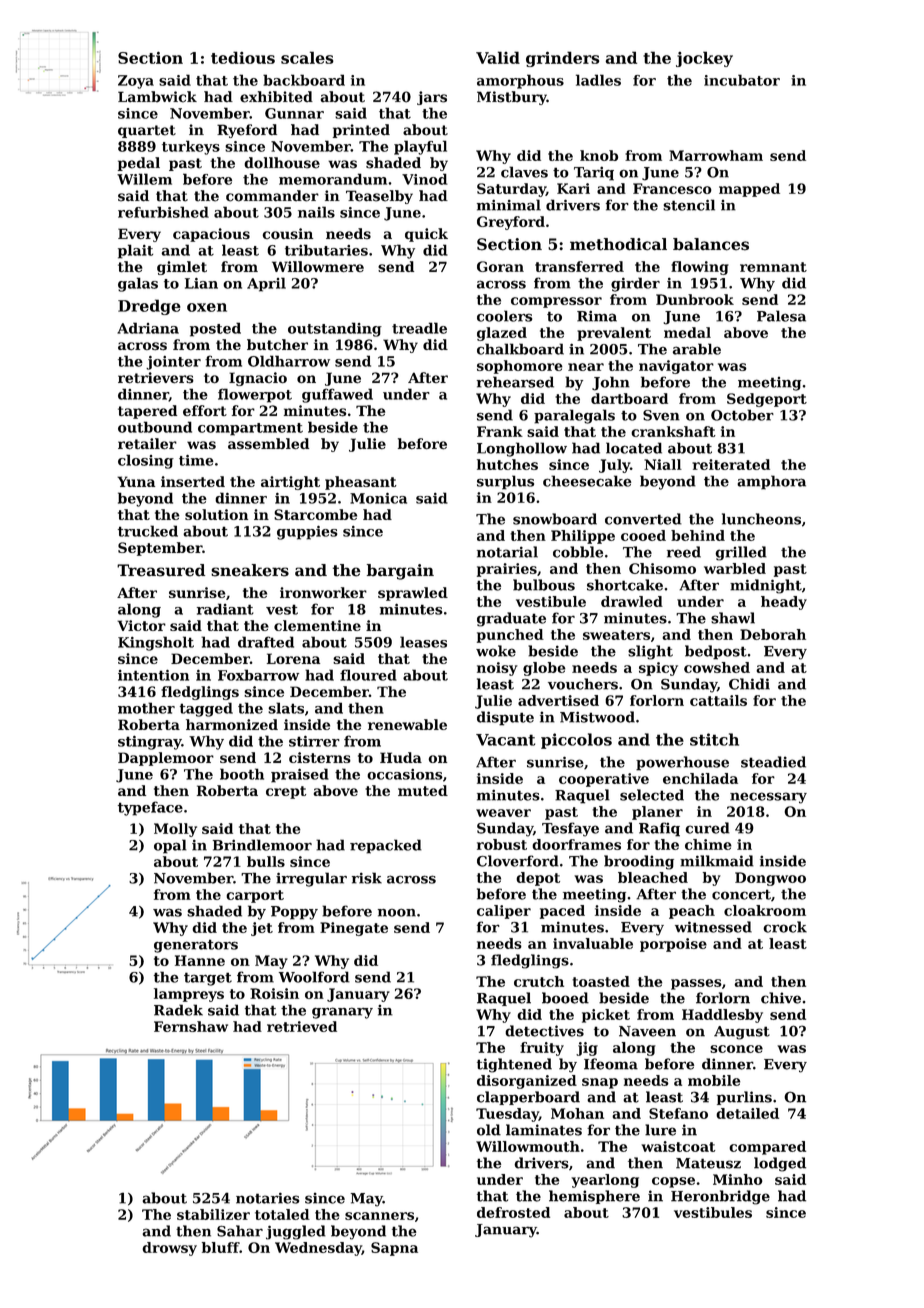 This page has height=1308, width=924. What do you see at coordinates (205, 410) in the page?
I see `effort` at bounding box center [205, 410].
